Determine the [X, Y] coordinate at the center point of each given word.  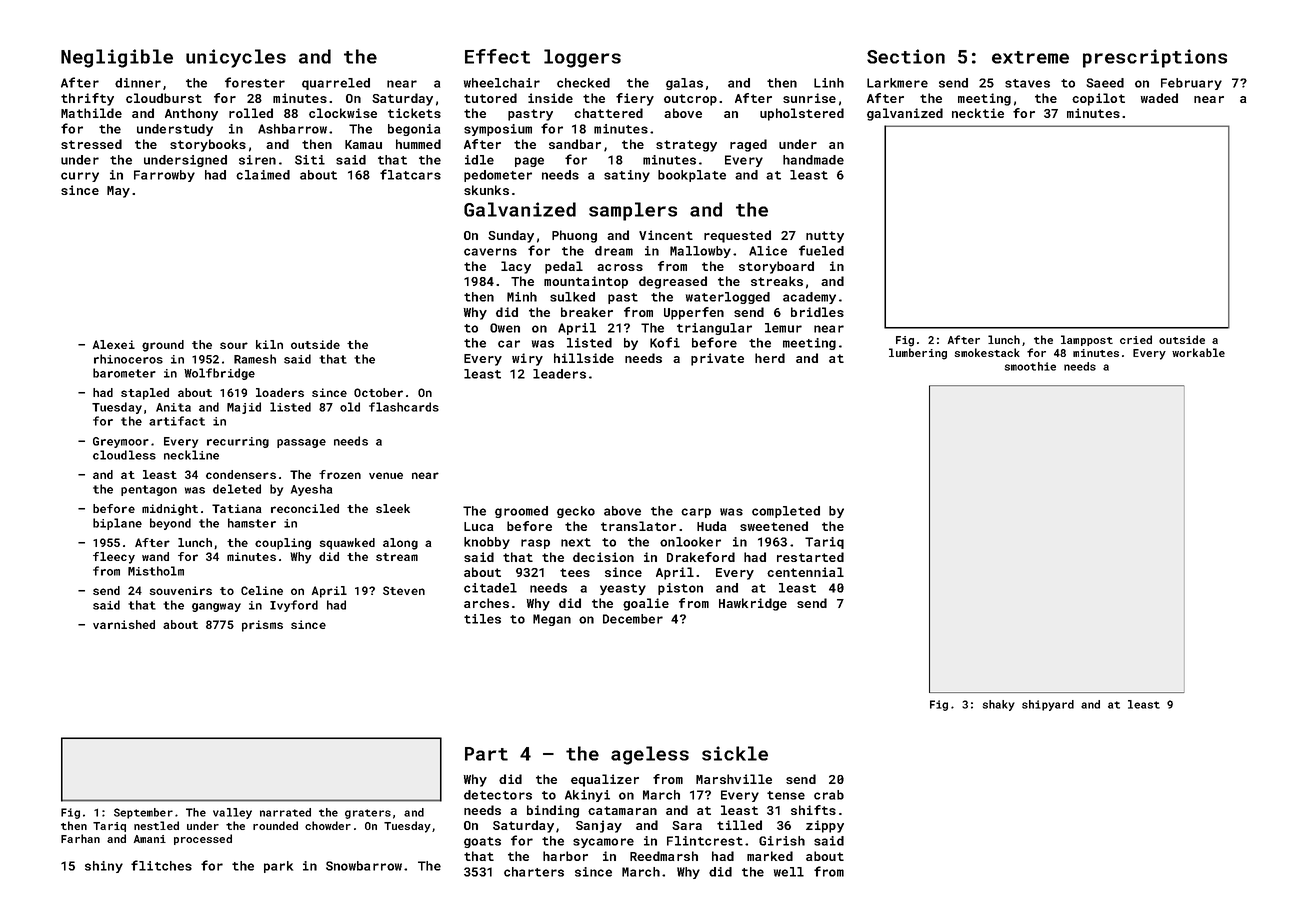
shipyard [1048, 705]
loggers [582, 58]
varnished [124, 624]
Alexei [114, 344]
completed [786, 512]
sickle [735, 753]
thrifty [87, 99]
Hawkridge [753, 604]
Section [906, 56]
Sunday [511, 236]
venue [386, 475]
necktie [978, 113]
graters [368, 814]
